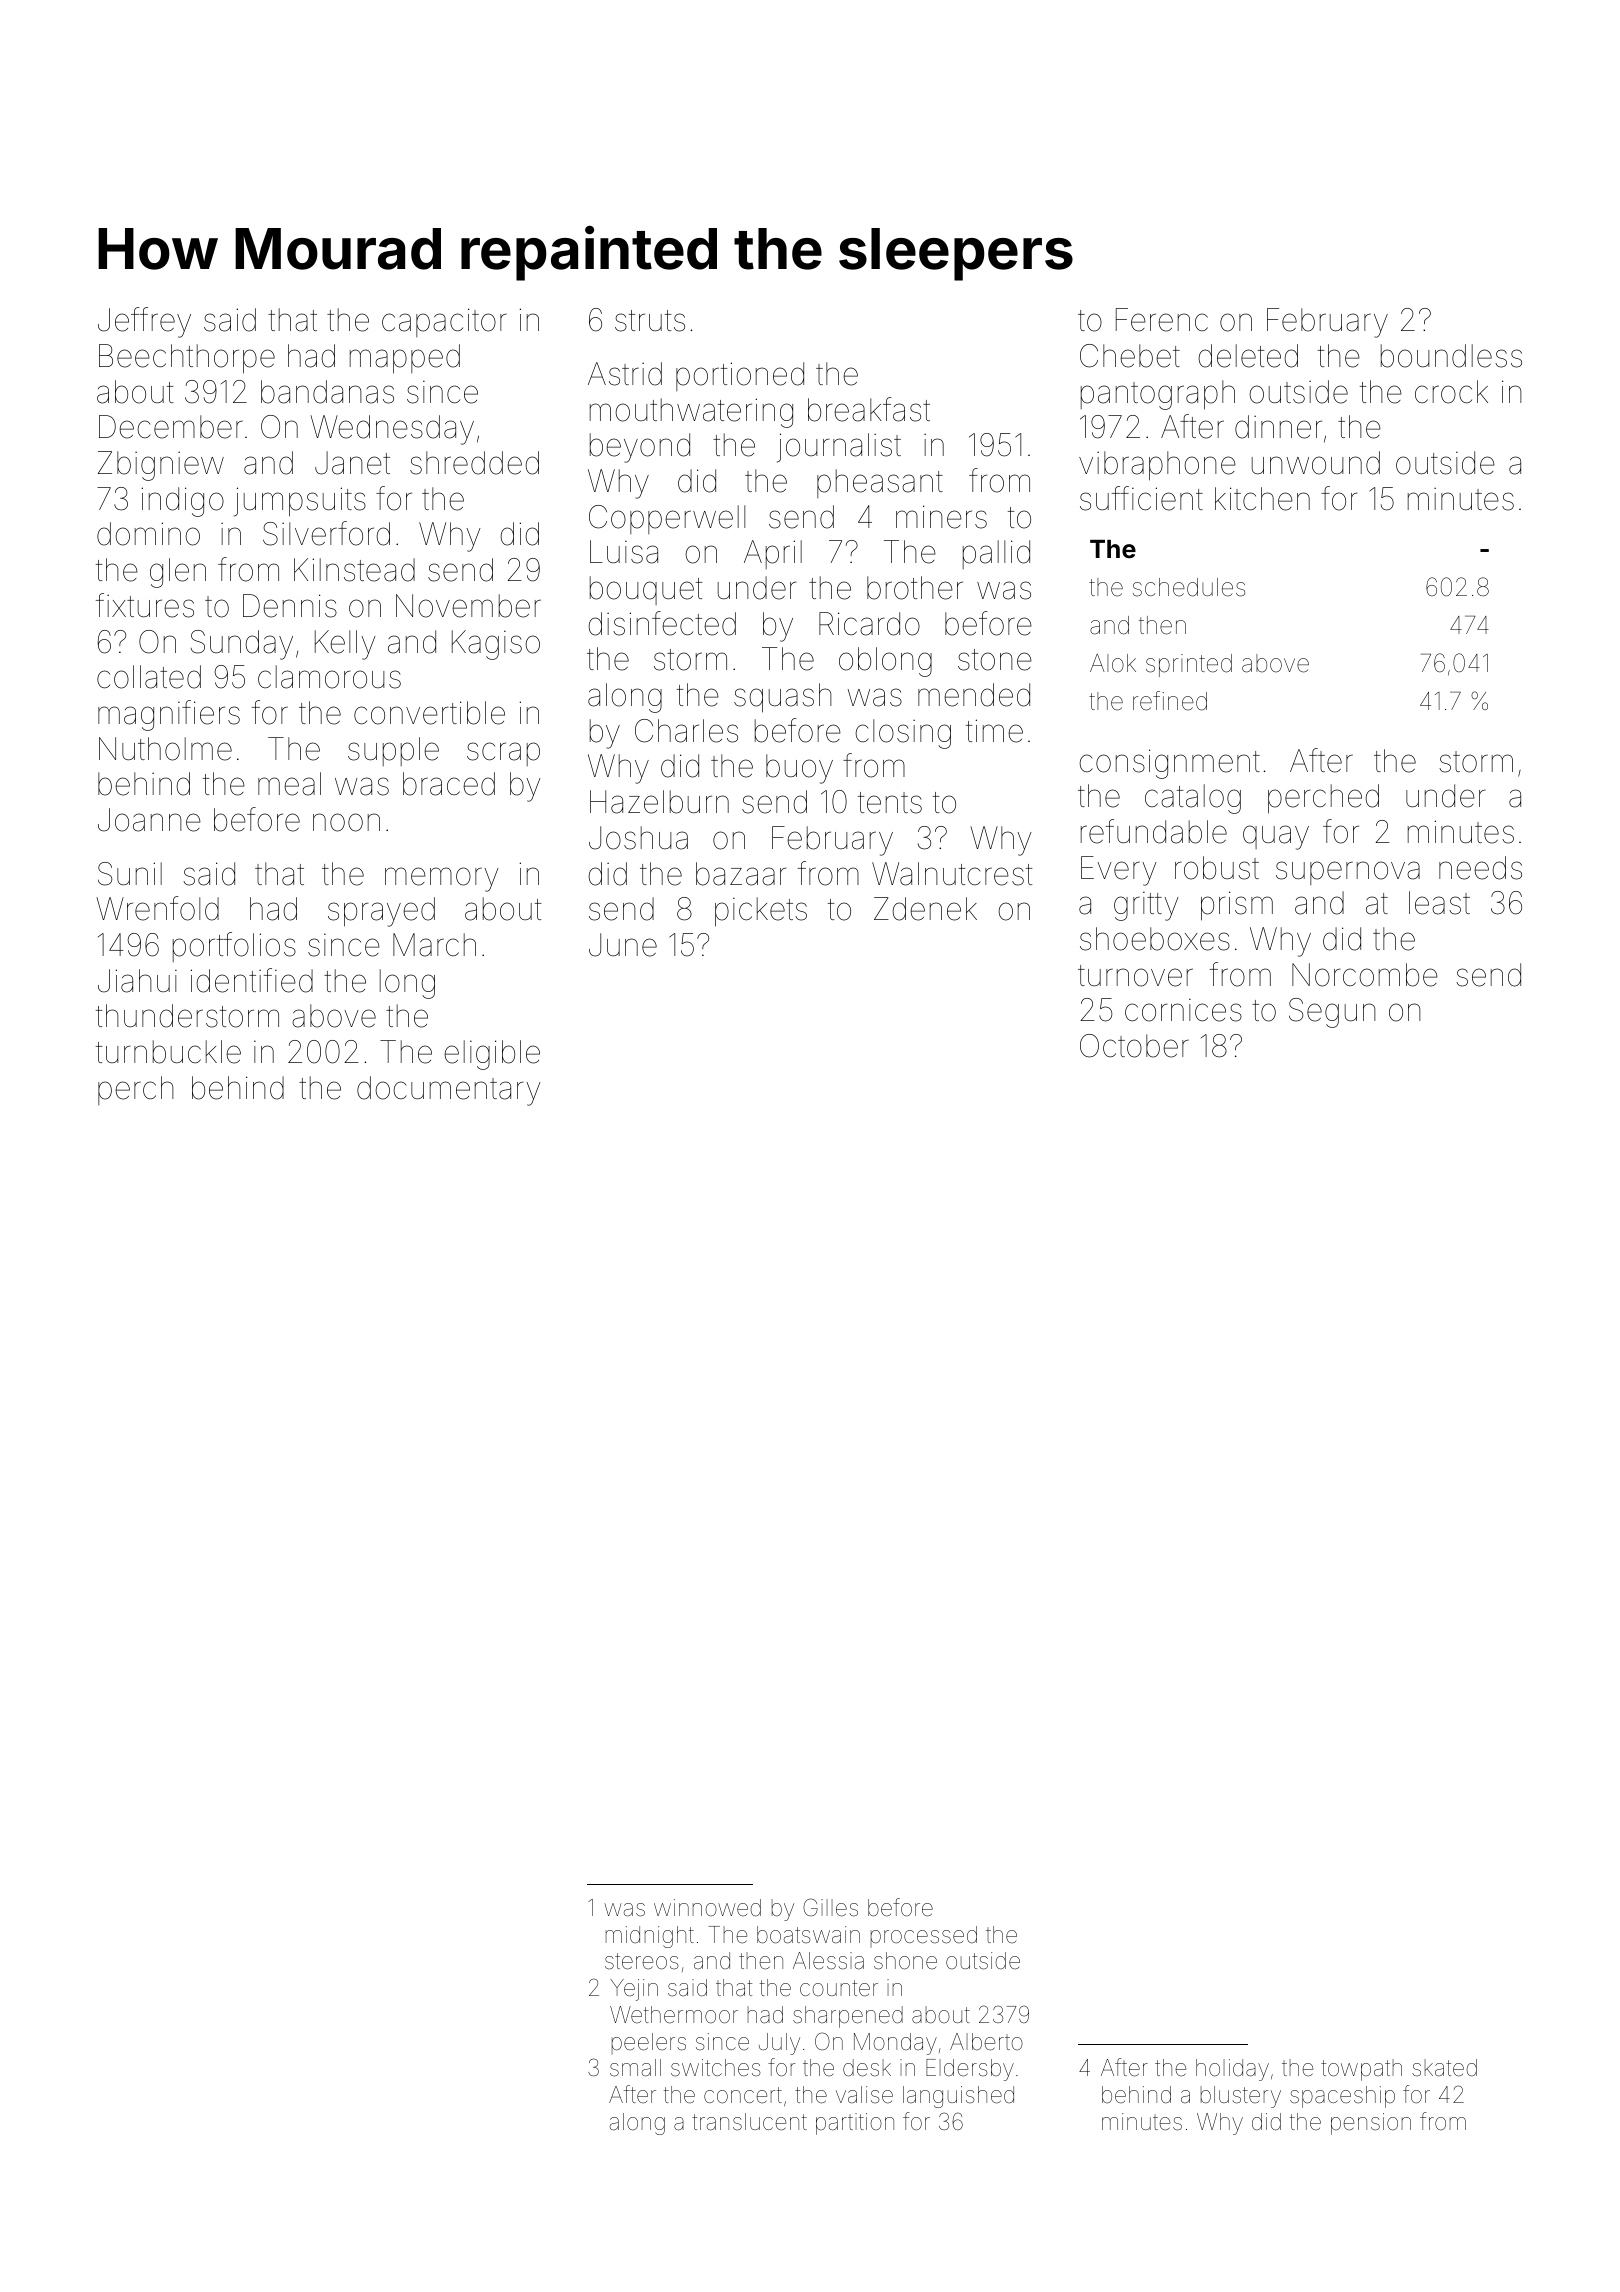  I want to click on Zdenek, so click(925, 909).
